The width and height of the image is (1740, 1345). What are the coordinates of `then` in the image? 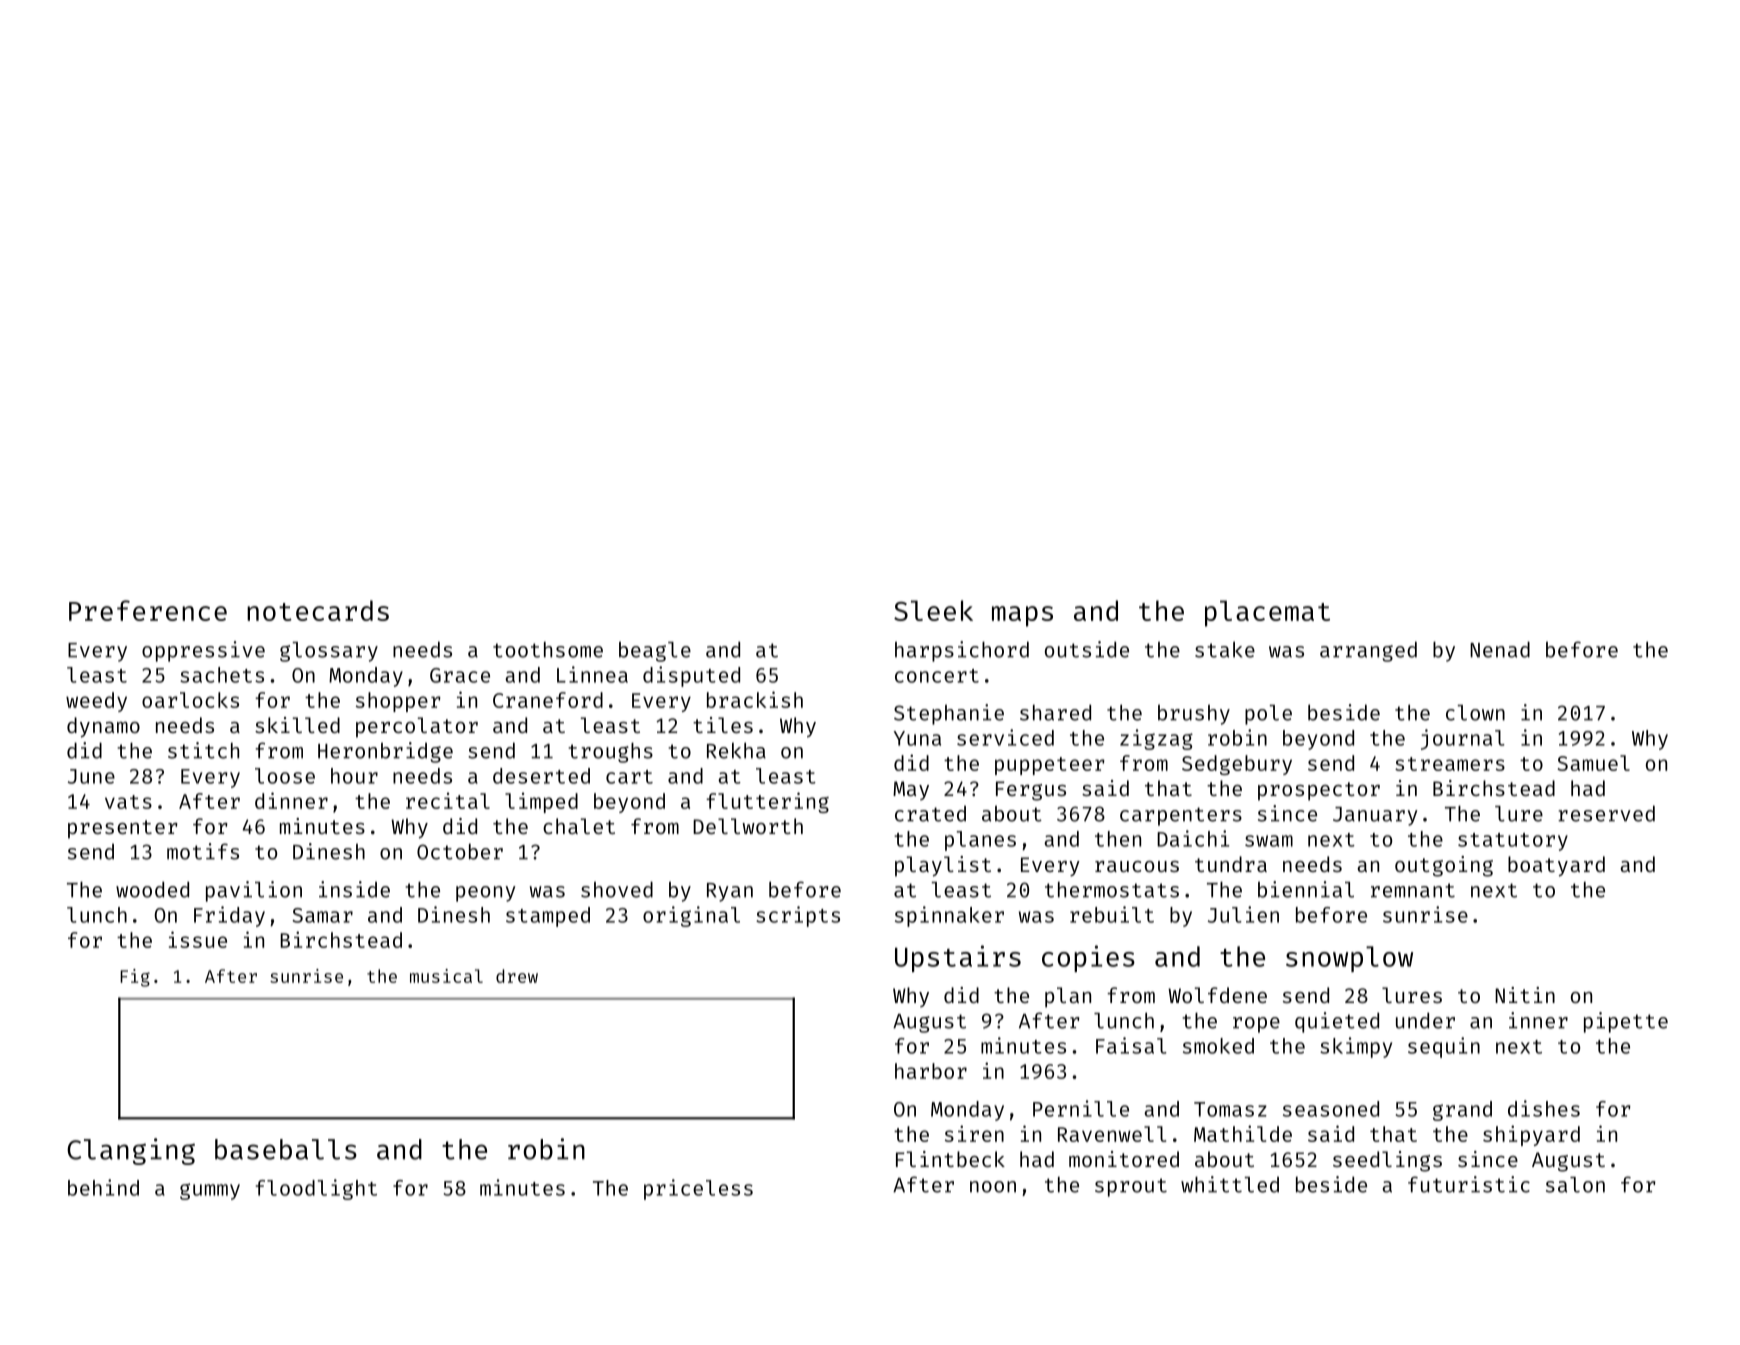 It's located at (1118, 839).
